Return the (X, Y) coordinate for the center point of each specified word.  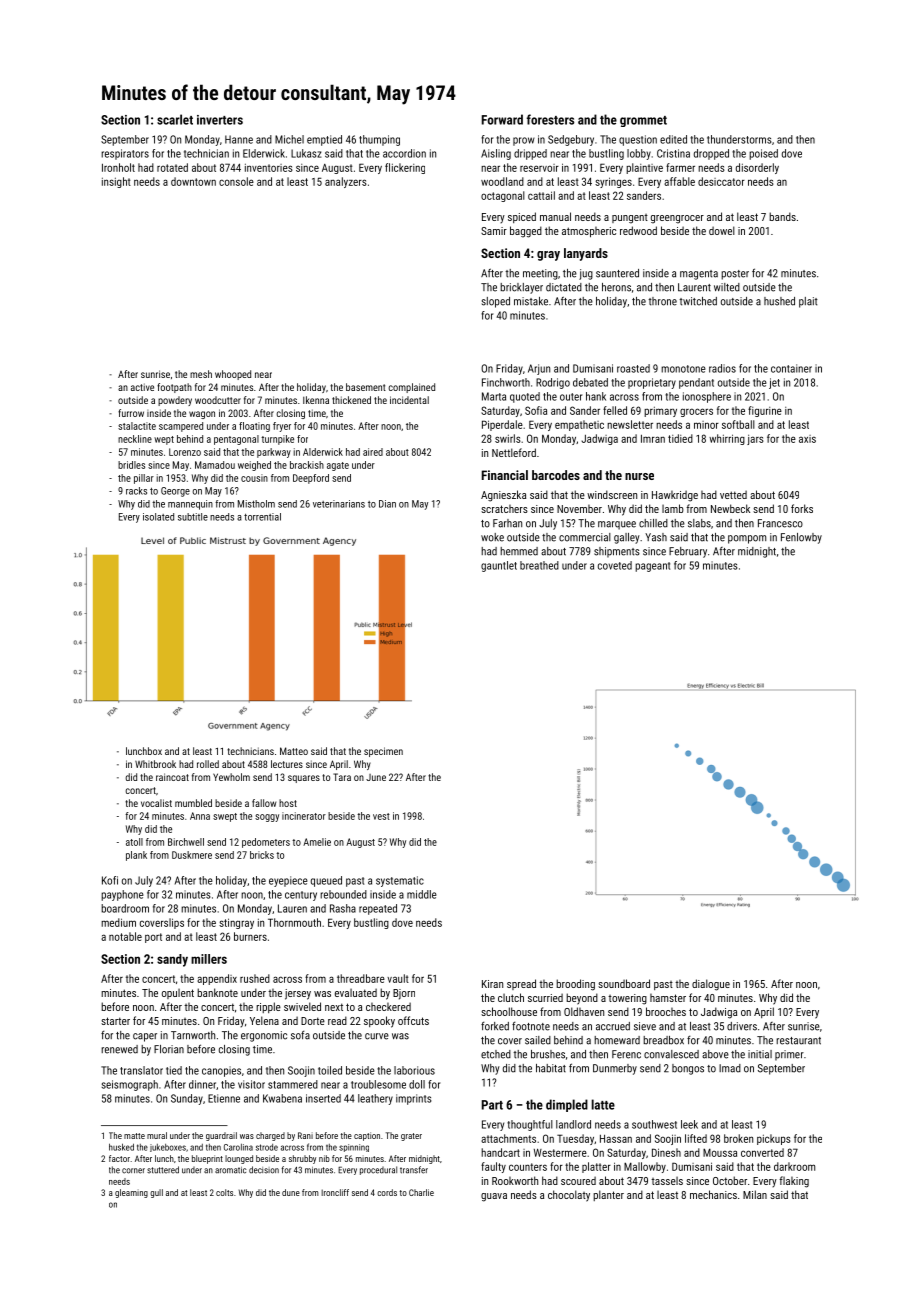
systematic (400, 881)
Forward (502, 119)
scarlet (175, 119)
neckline (135, 439)
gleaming (131, 1193)
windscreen (612, 494)
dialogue (711, 985)
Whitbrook (155, 764)
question (638, 140)
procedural (378, 1170)
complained (411, 388)
